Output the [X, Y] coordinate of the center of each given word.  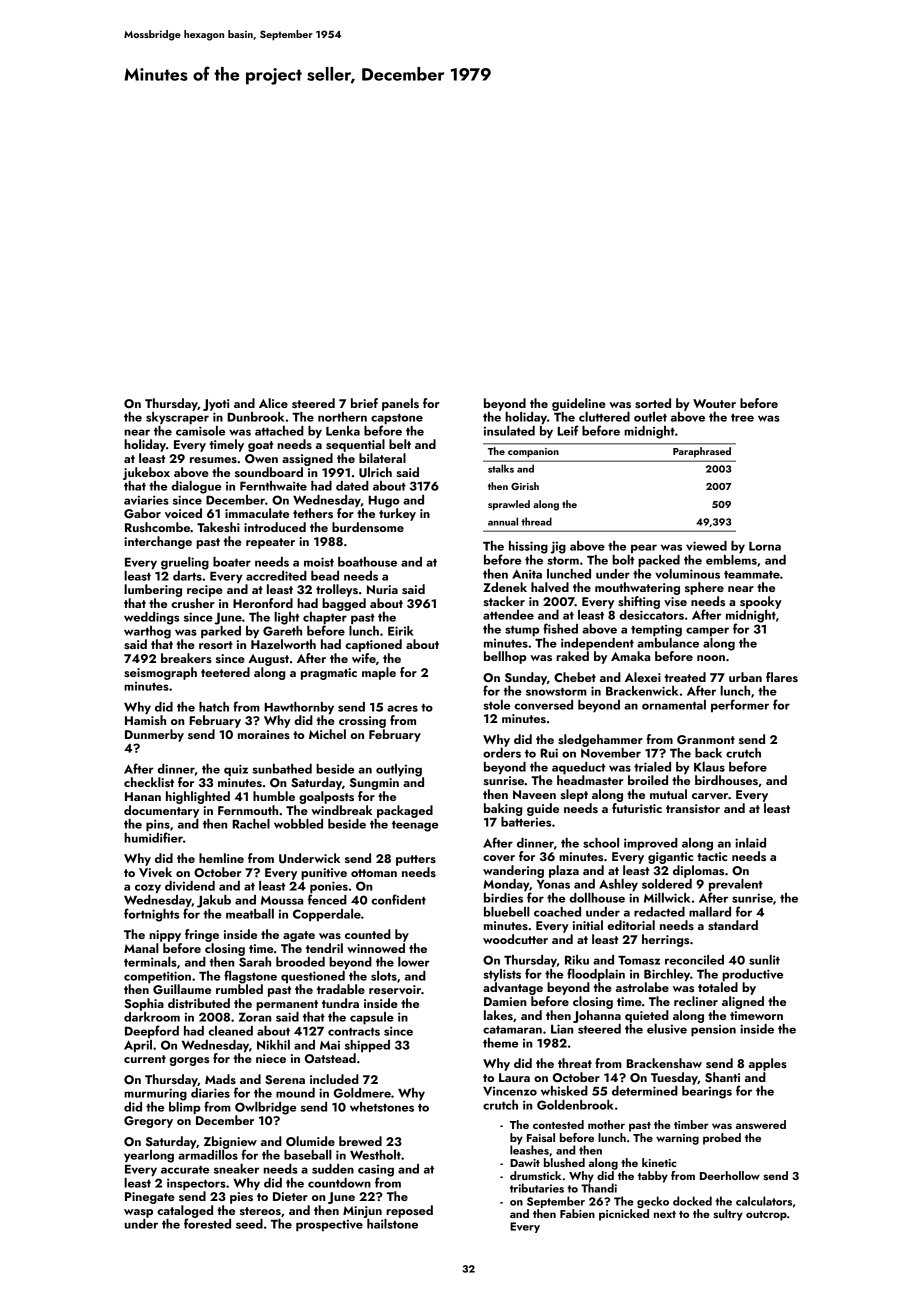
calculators [764, 1201]
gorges [189, 1061]
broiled [648, 780]
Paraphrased [702, 452]
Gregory [148, 1122]
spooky [761, 602]
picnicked [624, 1215]
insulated [509, 431]
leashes [529, 1150]
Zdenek [505, 587]
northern [342, 417]
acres [402, 708]
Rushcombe [157, 527]
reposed [409, 1211]
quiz [236, 770]
